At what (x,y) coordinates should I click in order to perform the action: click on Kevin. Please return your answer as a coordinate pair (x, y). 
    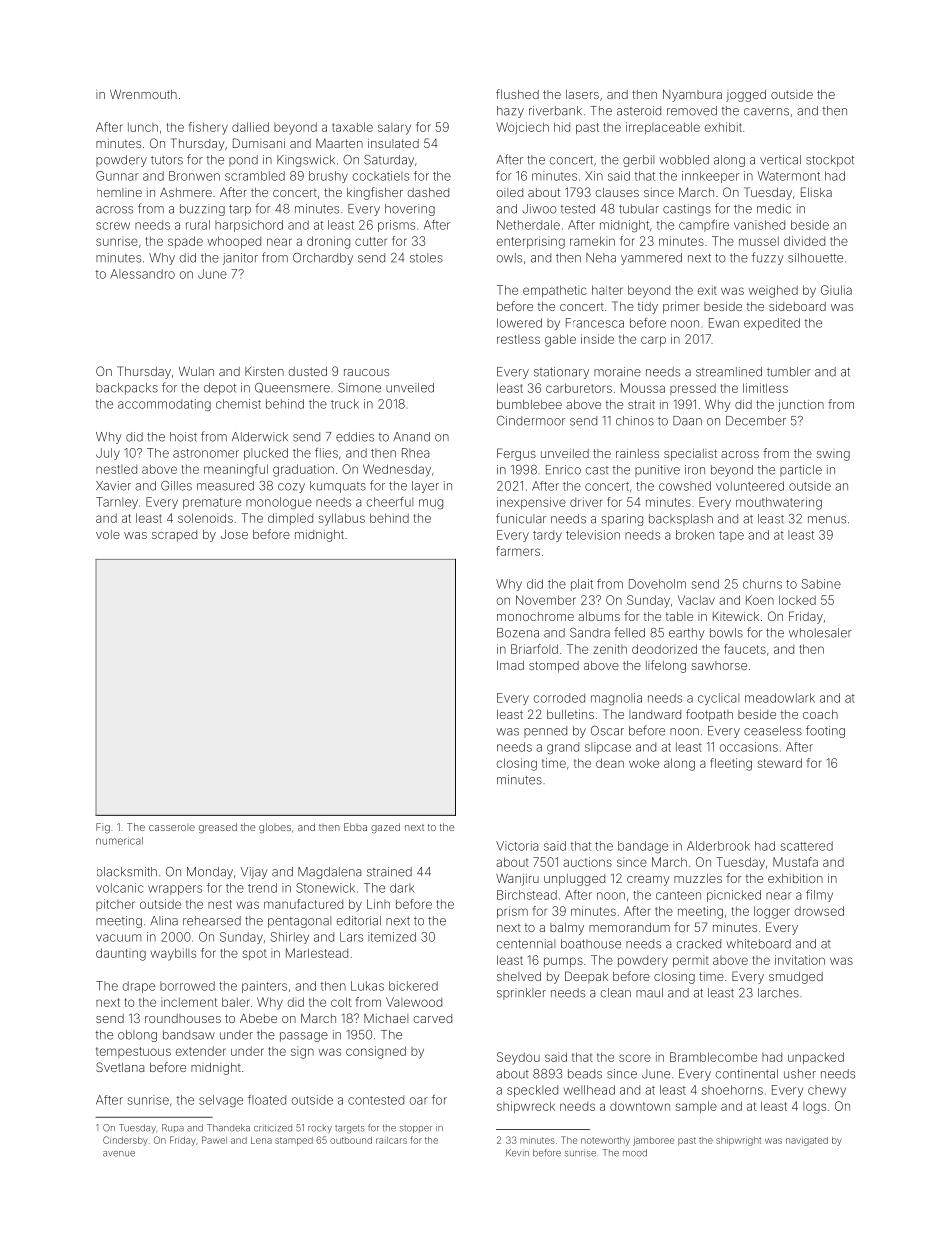
    Looking at the image, I should click on (517, 1153).
